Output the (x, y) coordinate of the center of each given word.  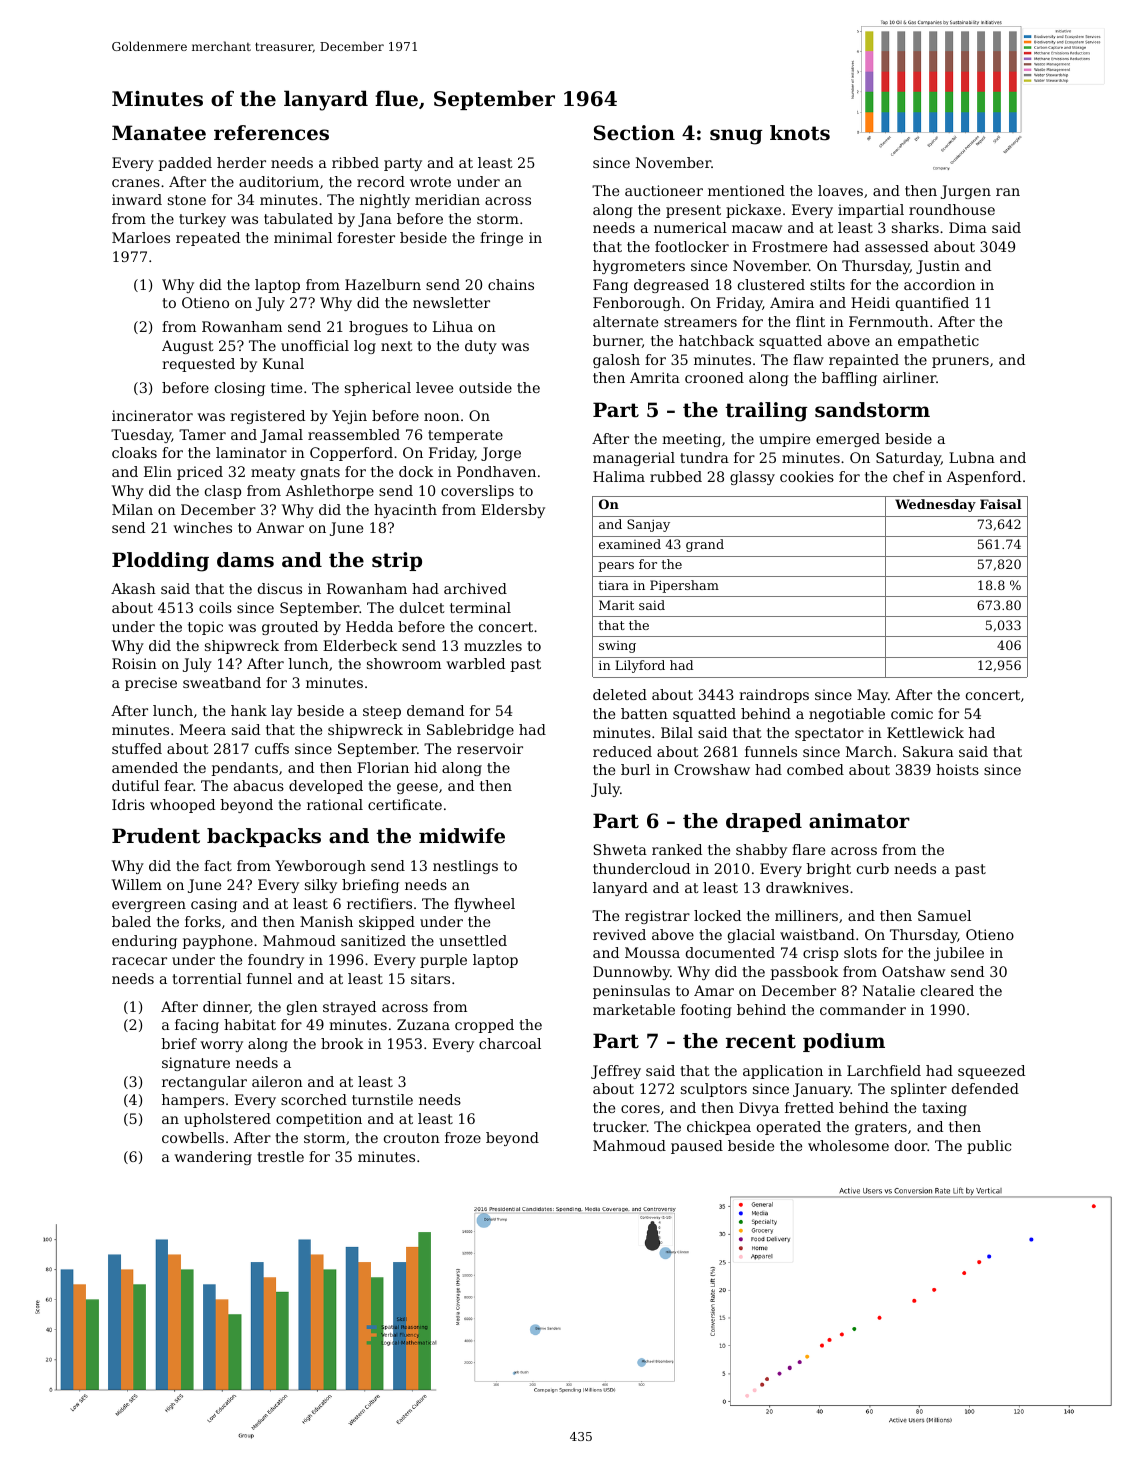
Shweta (620, 849)
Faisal (1000, 504)
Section (634, 133)
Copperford (351, 454)
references (271, 133)
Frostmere (789, 246)
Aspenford (984, 478)
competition (319, 1120)
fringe (501, 239)
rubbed (676, 476)
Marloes (141, 237)
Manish (326, 921)
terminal (480, 607)
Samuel (944, 915)
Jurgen (966, 192)
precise (151, 684)
